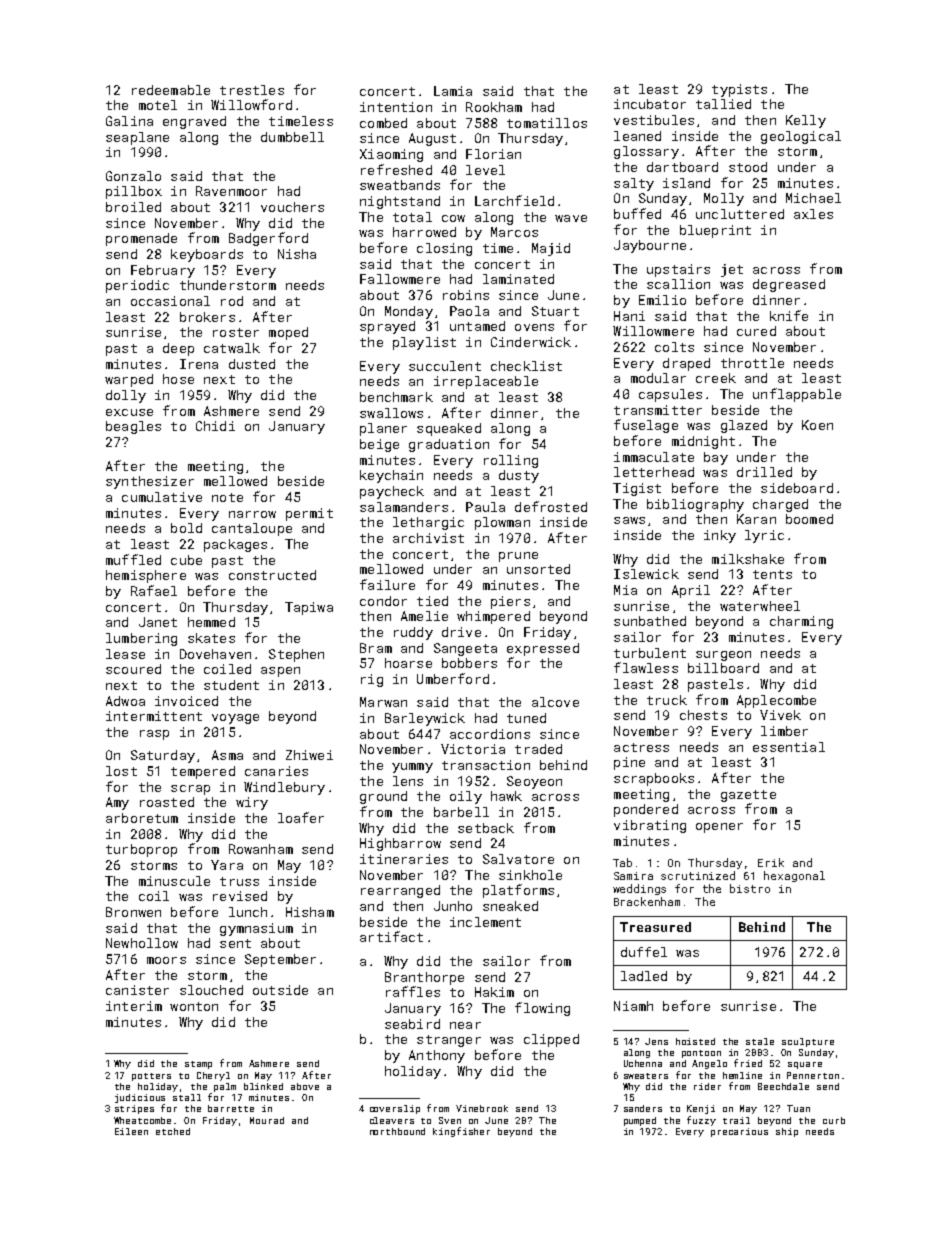 The image size is (952, 1233). What do you see at coordinates (133, 559) in the screenshot?
I see `muffled` at bounding box center [133, 559].
